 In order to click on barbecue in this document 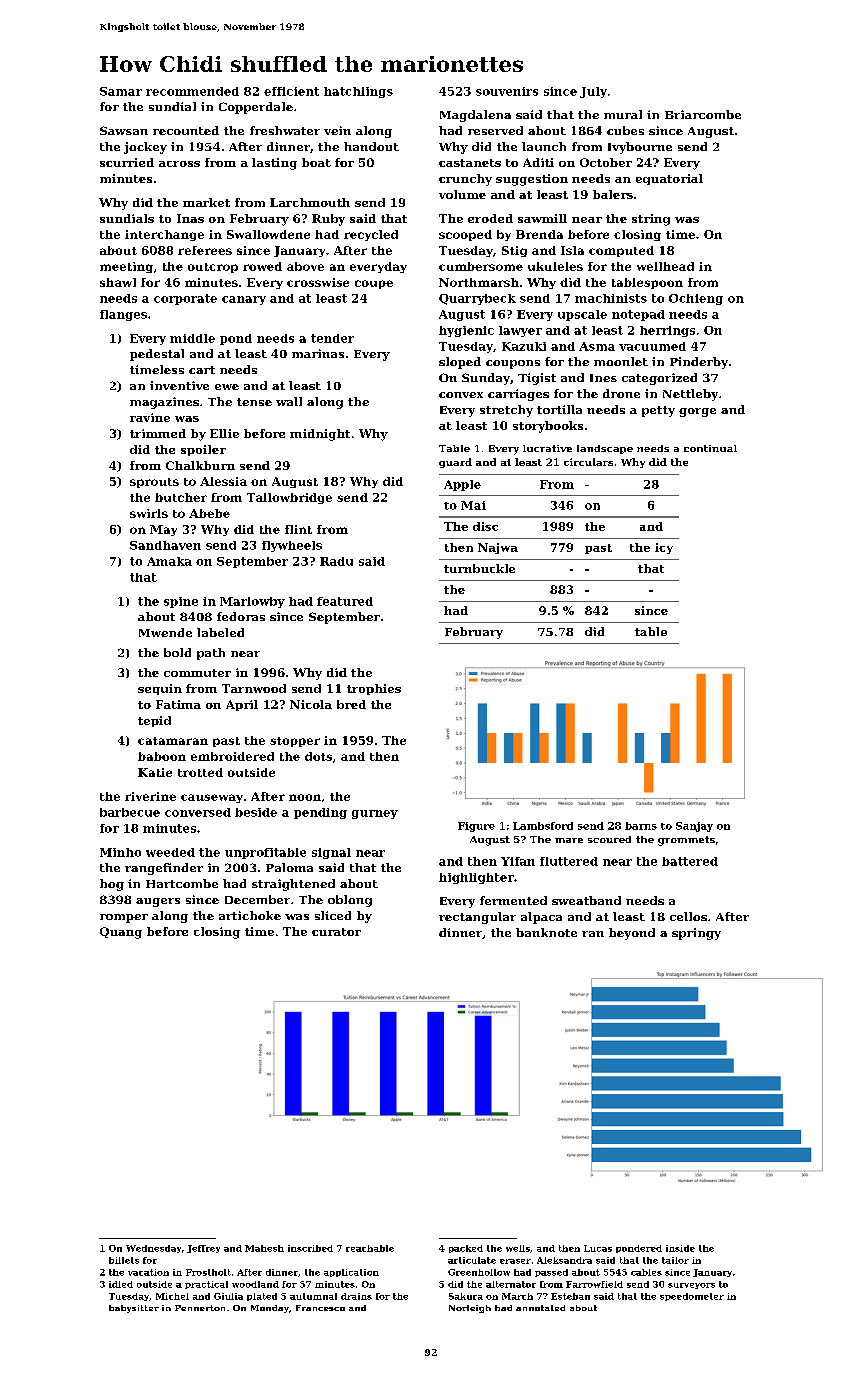, I will do `click(130, 812)`.
